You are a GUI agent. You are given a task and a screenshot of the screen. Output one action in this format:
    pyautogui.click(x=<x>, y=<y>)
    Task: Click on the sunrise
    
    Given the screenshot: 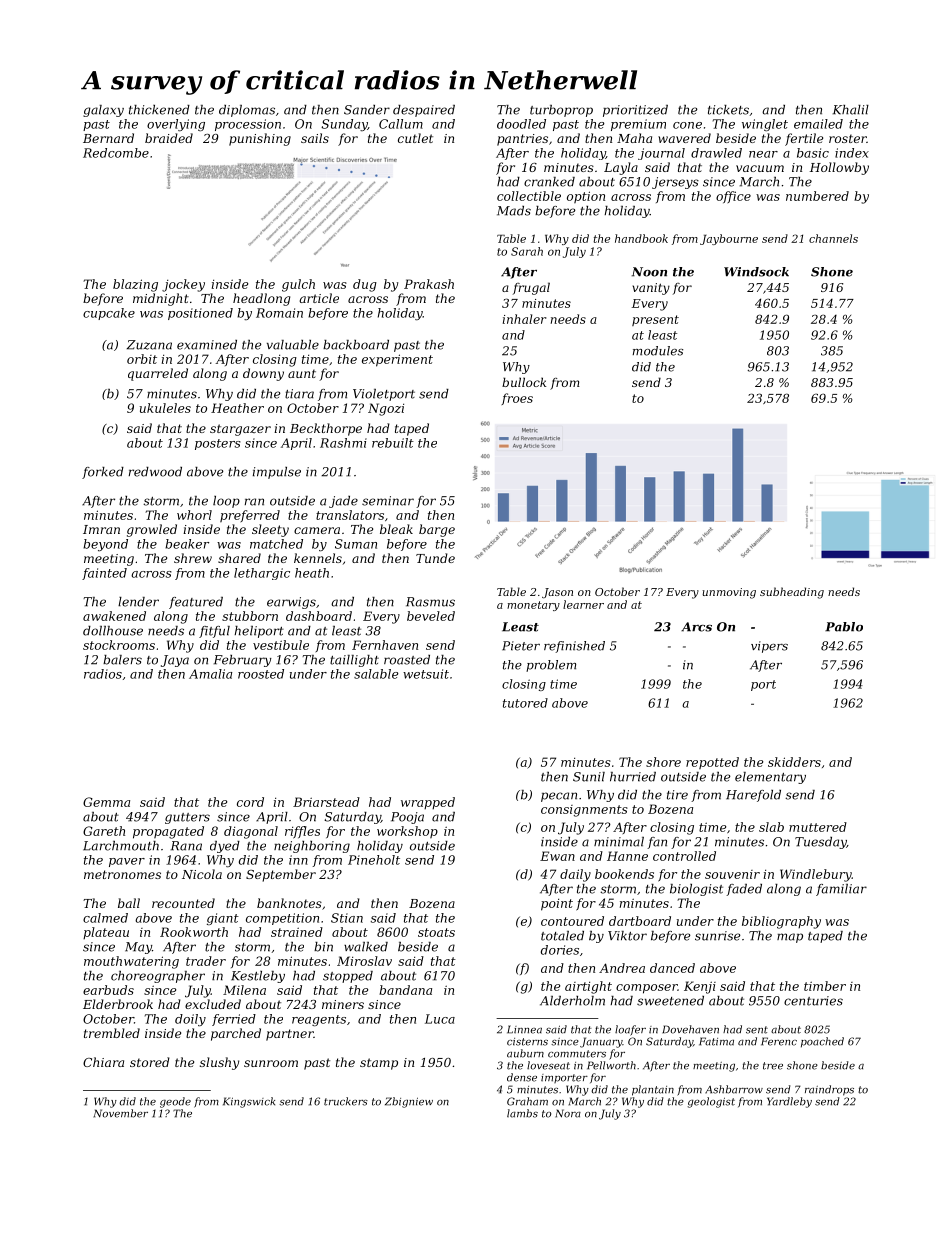 What is the action you would take?
    pyautogui.click(x=718, y=936)
